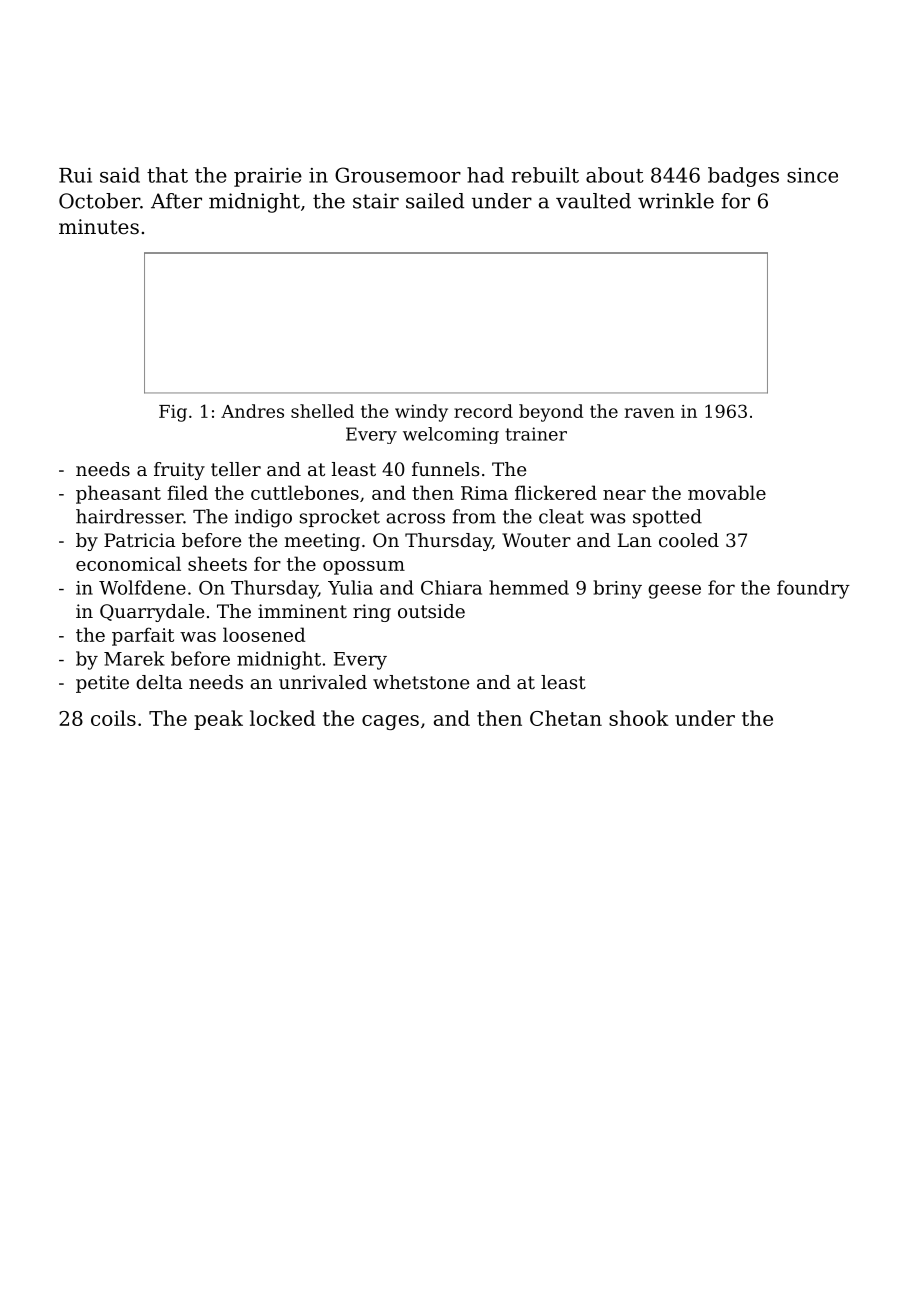 The image size is (912, 1294). What do you see at coordinates (217, 563) in the document?
I see `sheets` at bounding box center [217, 563].
